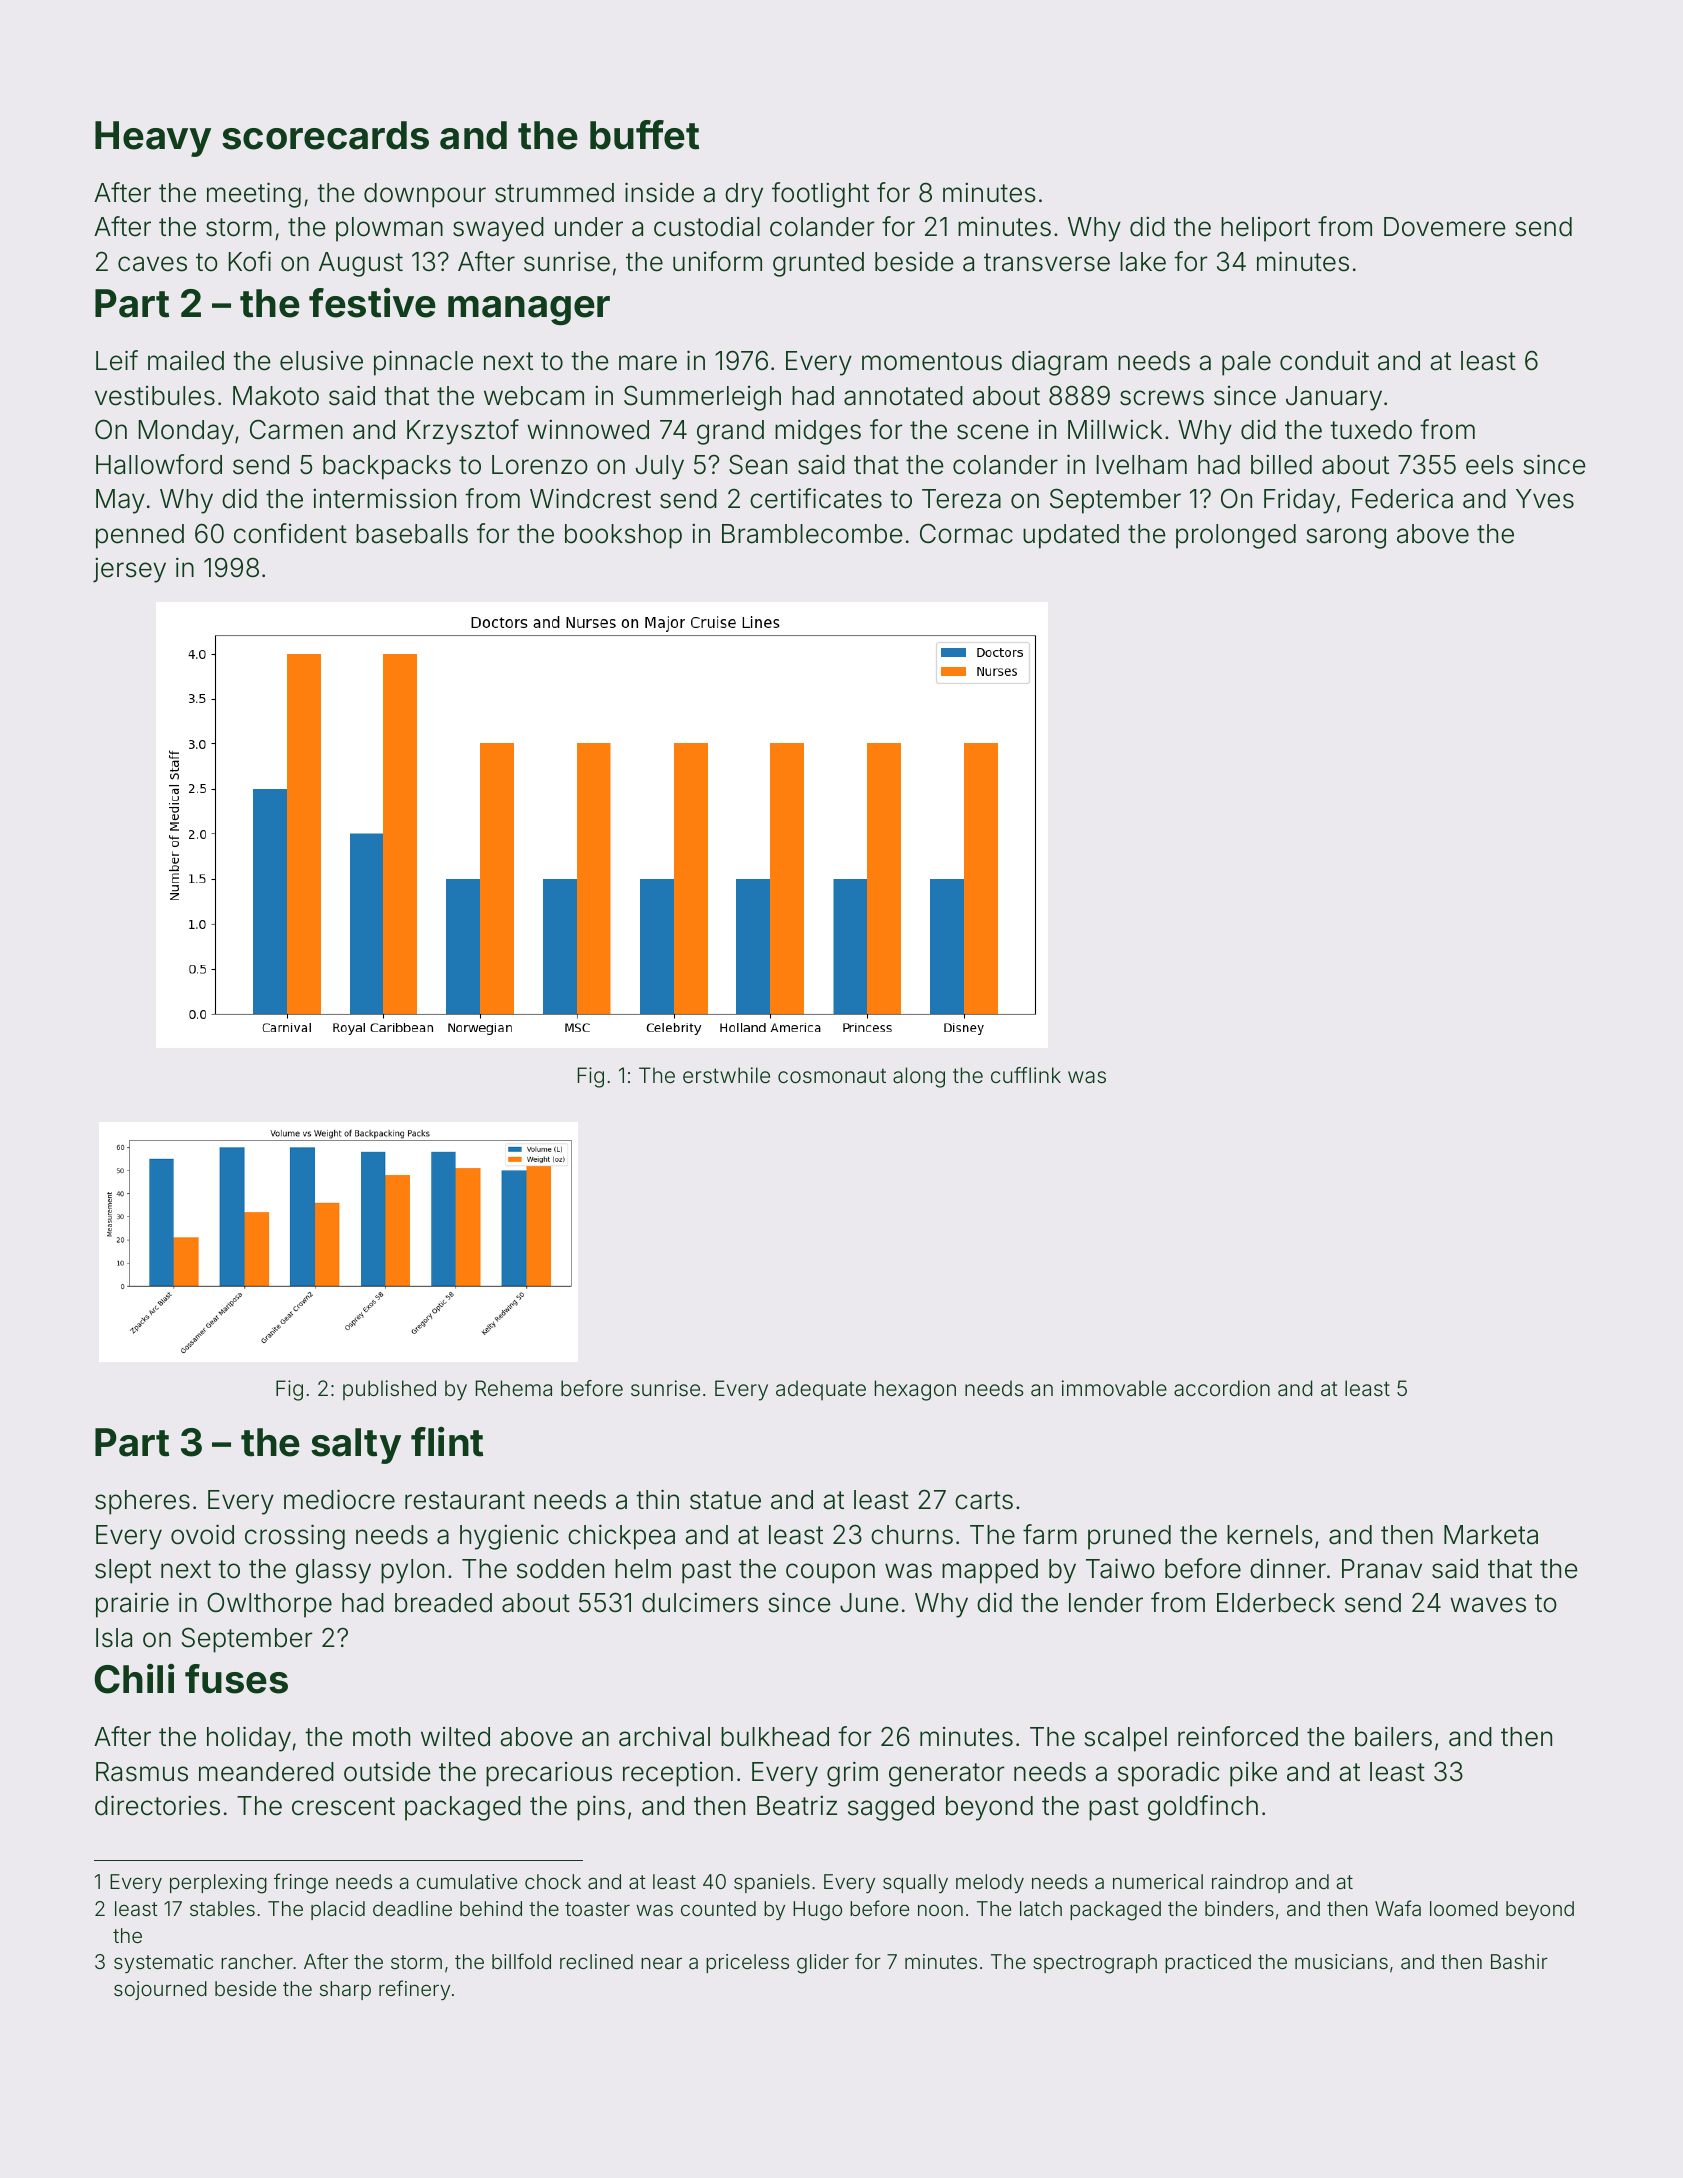 The width and height of the image is (1683, 2178). Describe the element at coordinates (818, 264) in the image. I see `grunted` at that location.
